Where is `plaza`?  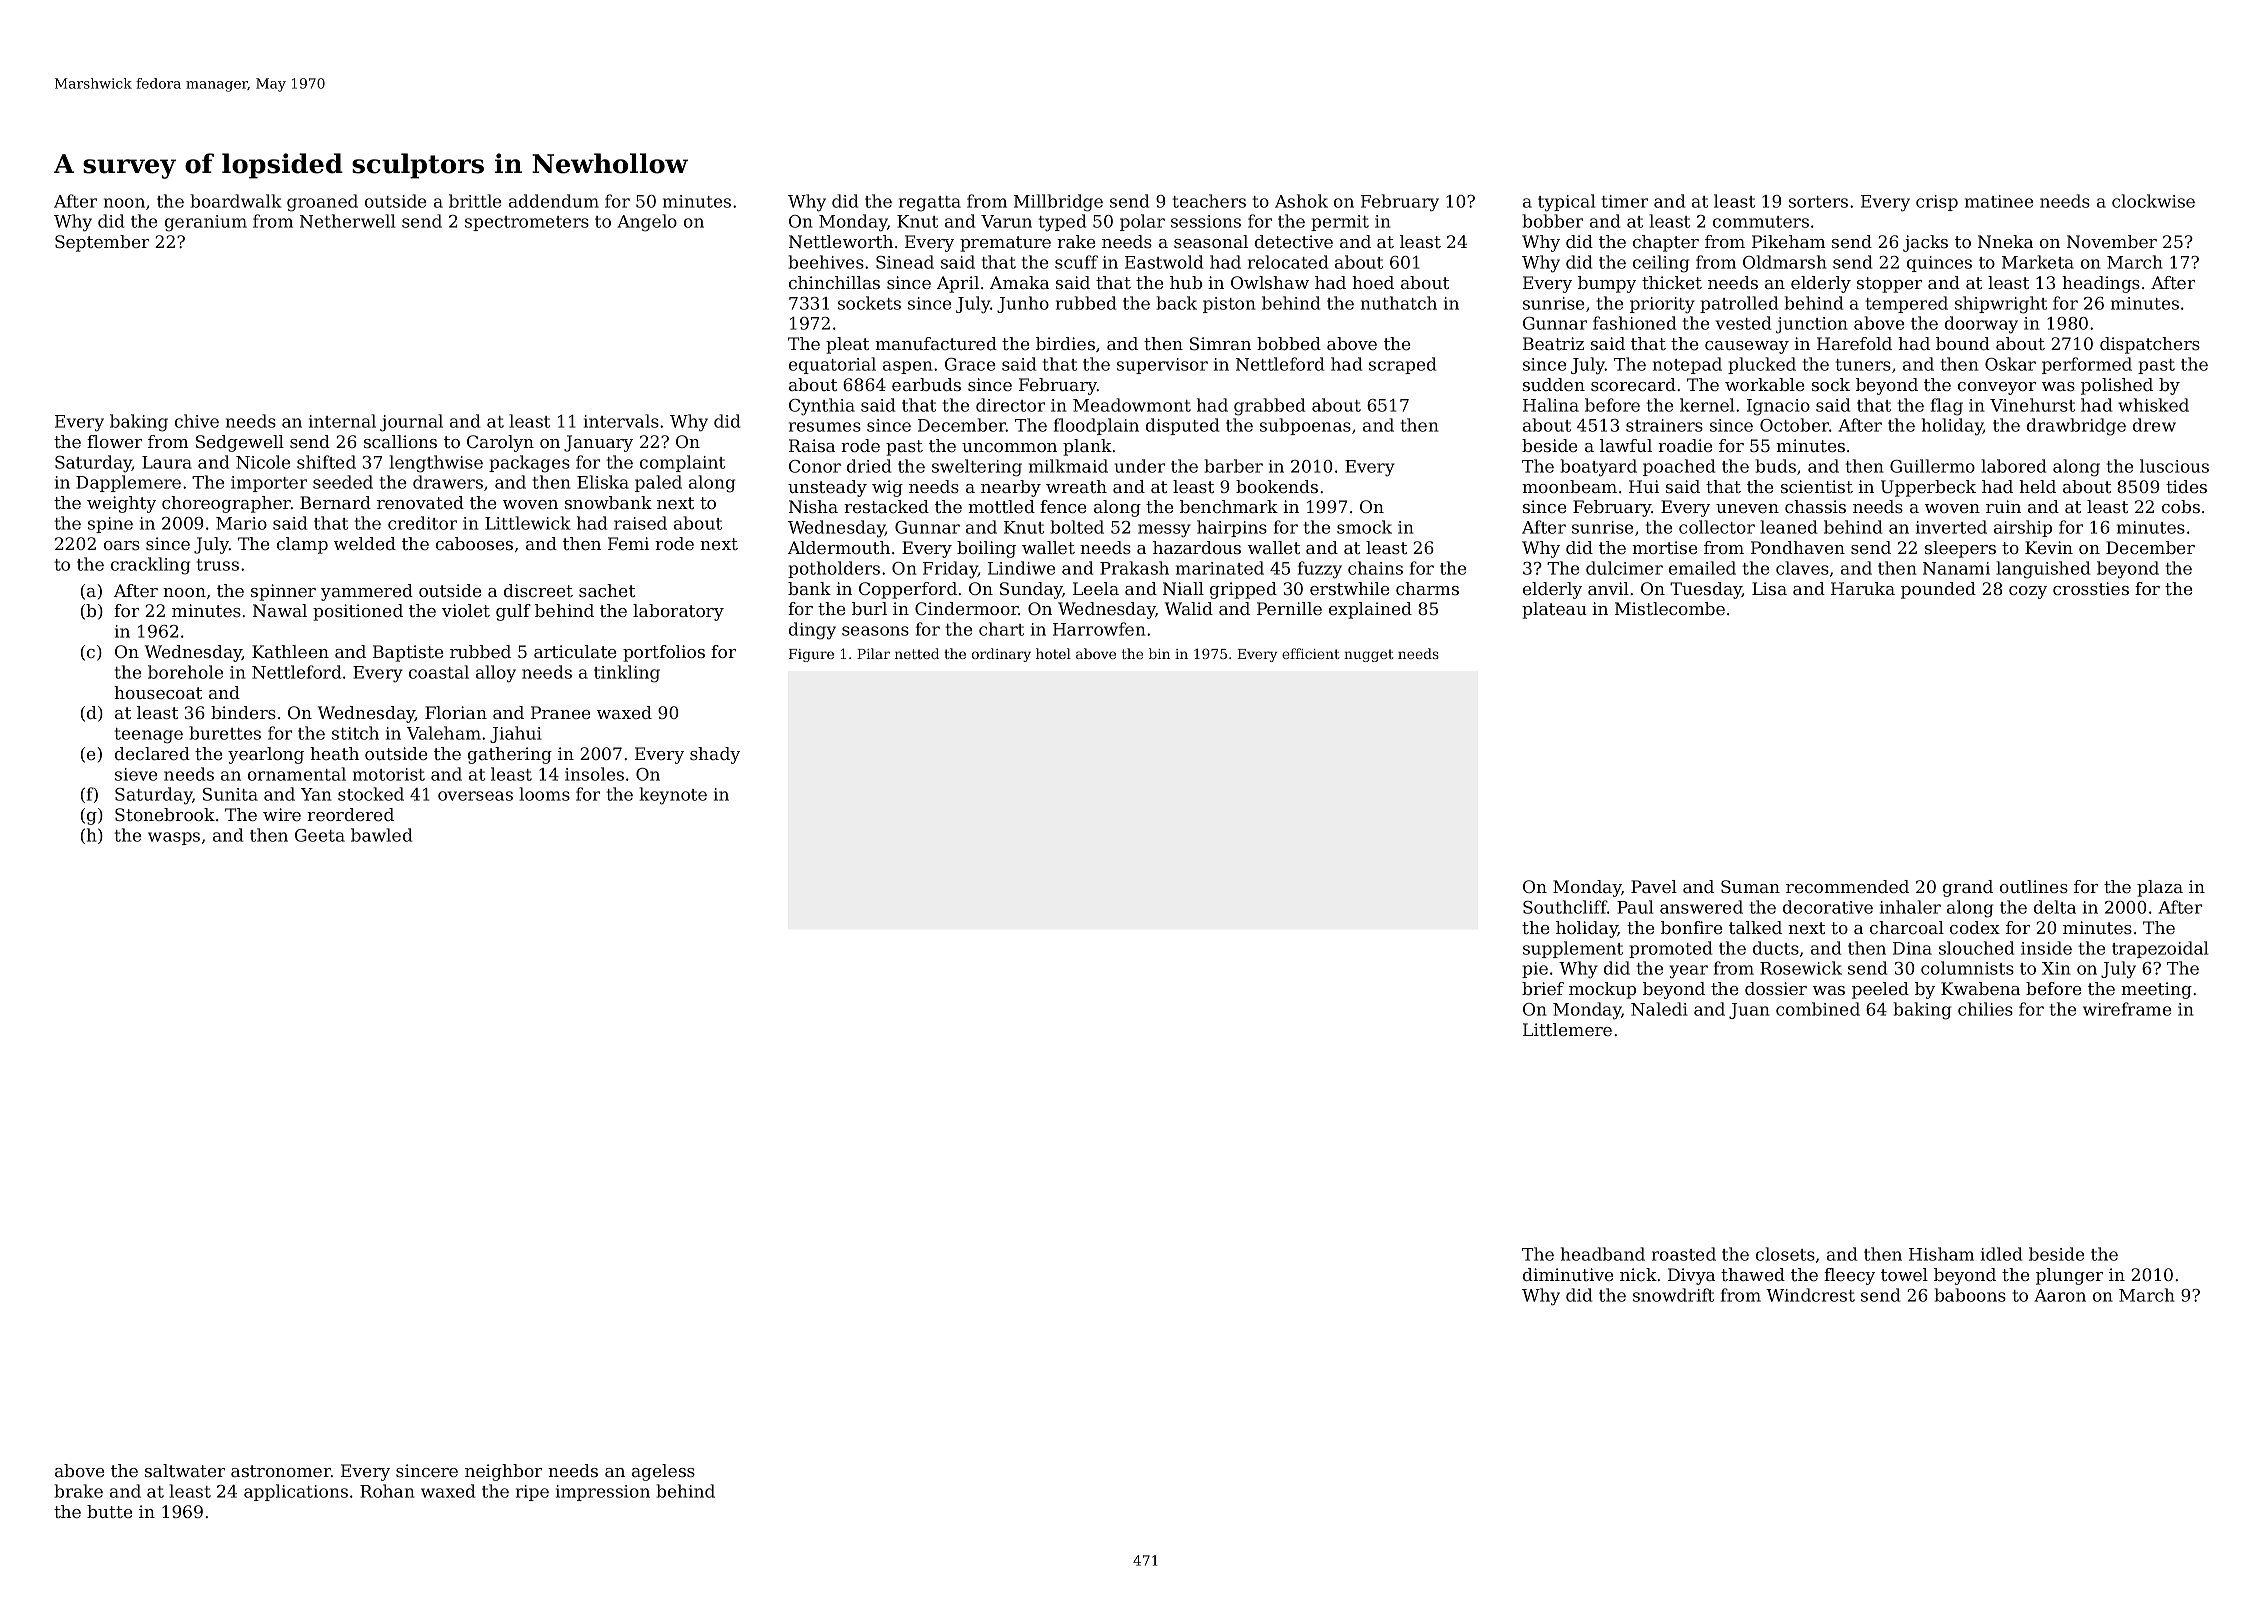 plaza is located at coordinates (2160, 888).
